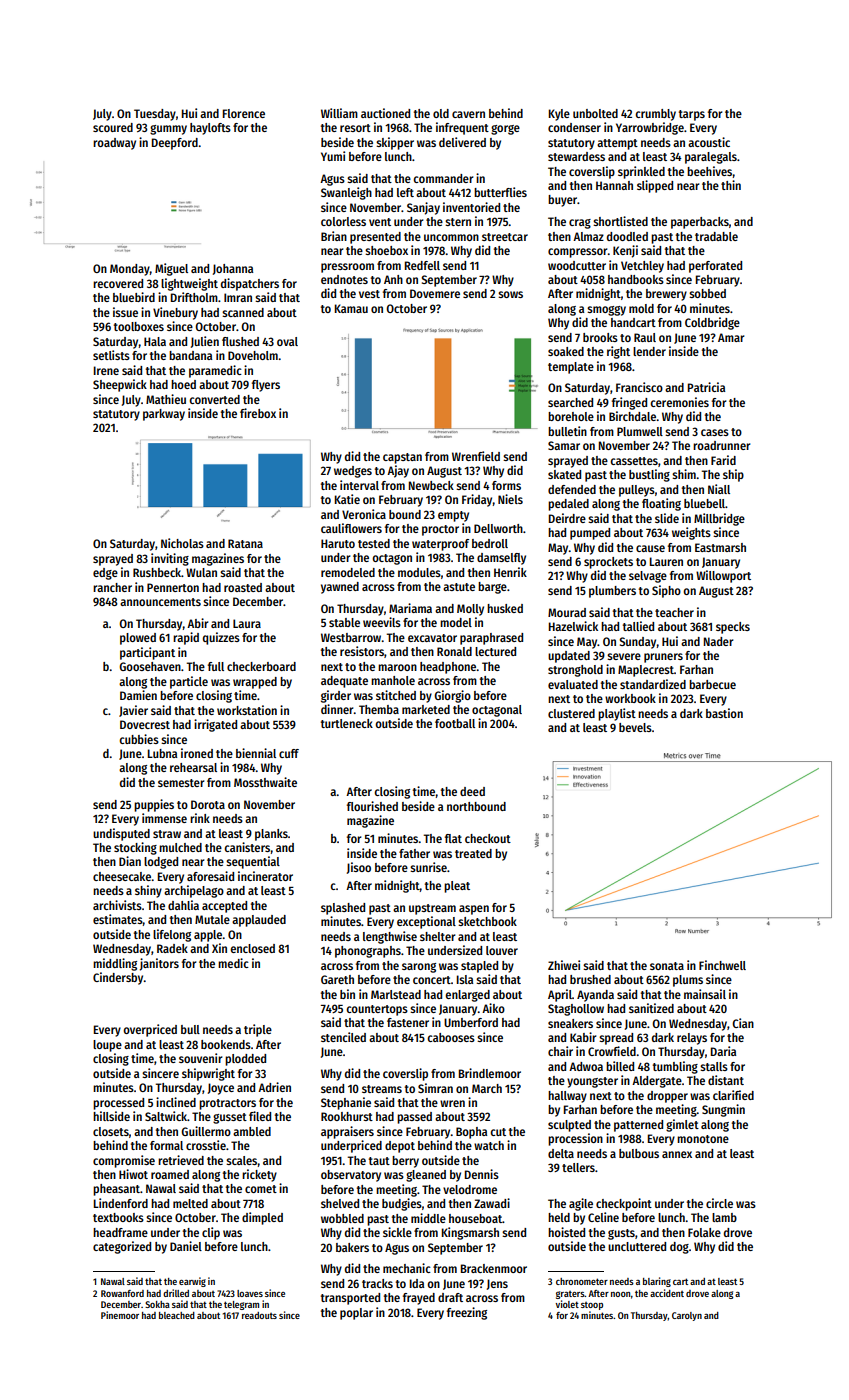 This document has height=1400, width=849. I want to click on Farid, so click(723, 460).
